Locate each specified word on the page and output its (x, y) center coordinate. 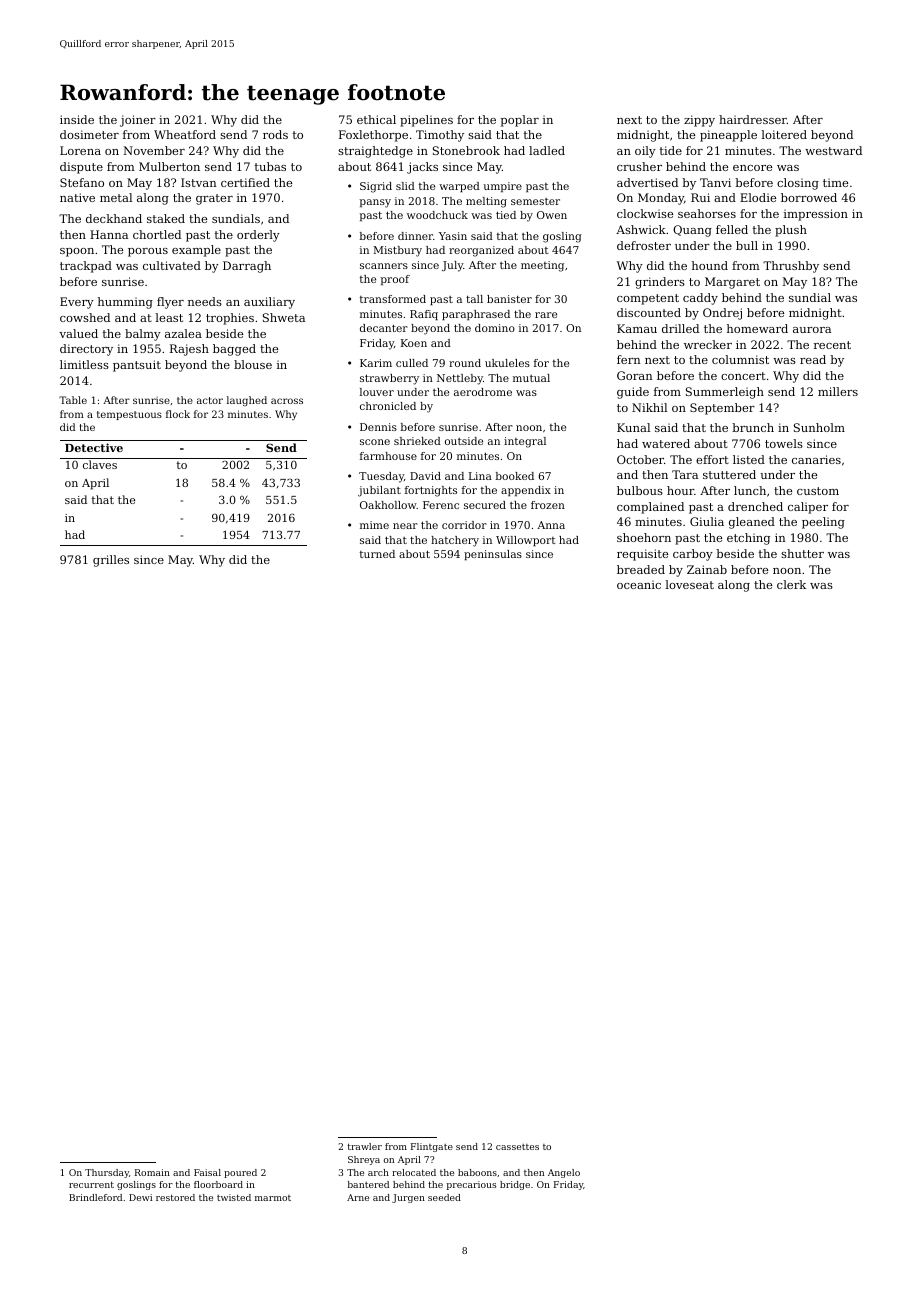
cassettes (517, 1147)
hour (680, 490)
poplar (520, 121)
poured (240, 1173)
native (77, 197)
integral (525, 442)
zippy (699, 121)
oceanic (639, 584)
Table (73, 400)
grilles (111, 561)
